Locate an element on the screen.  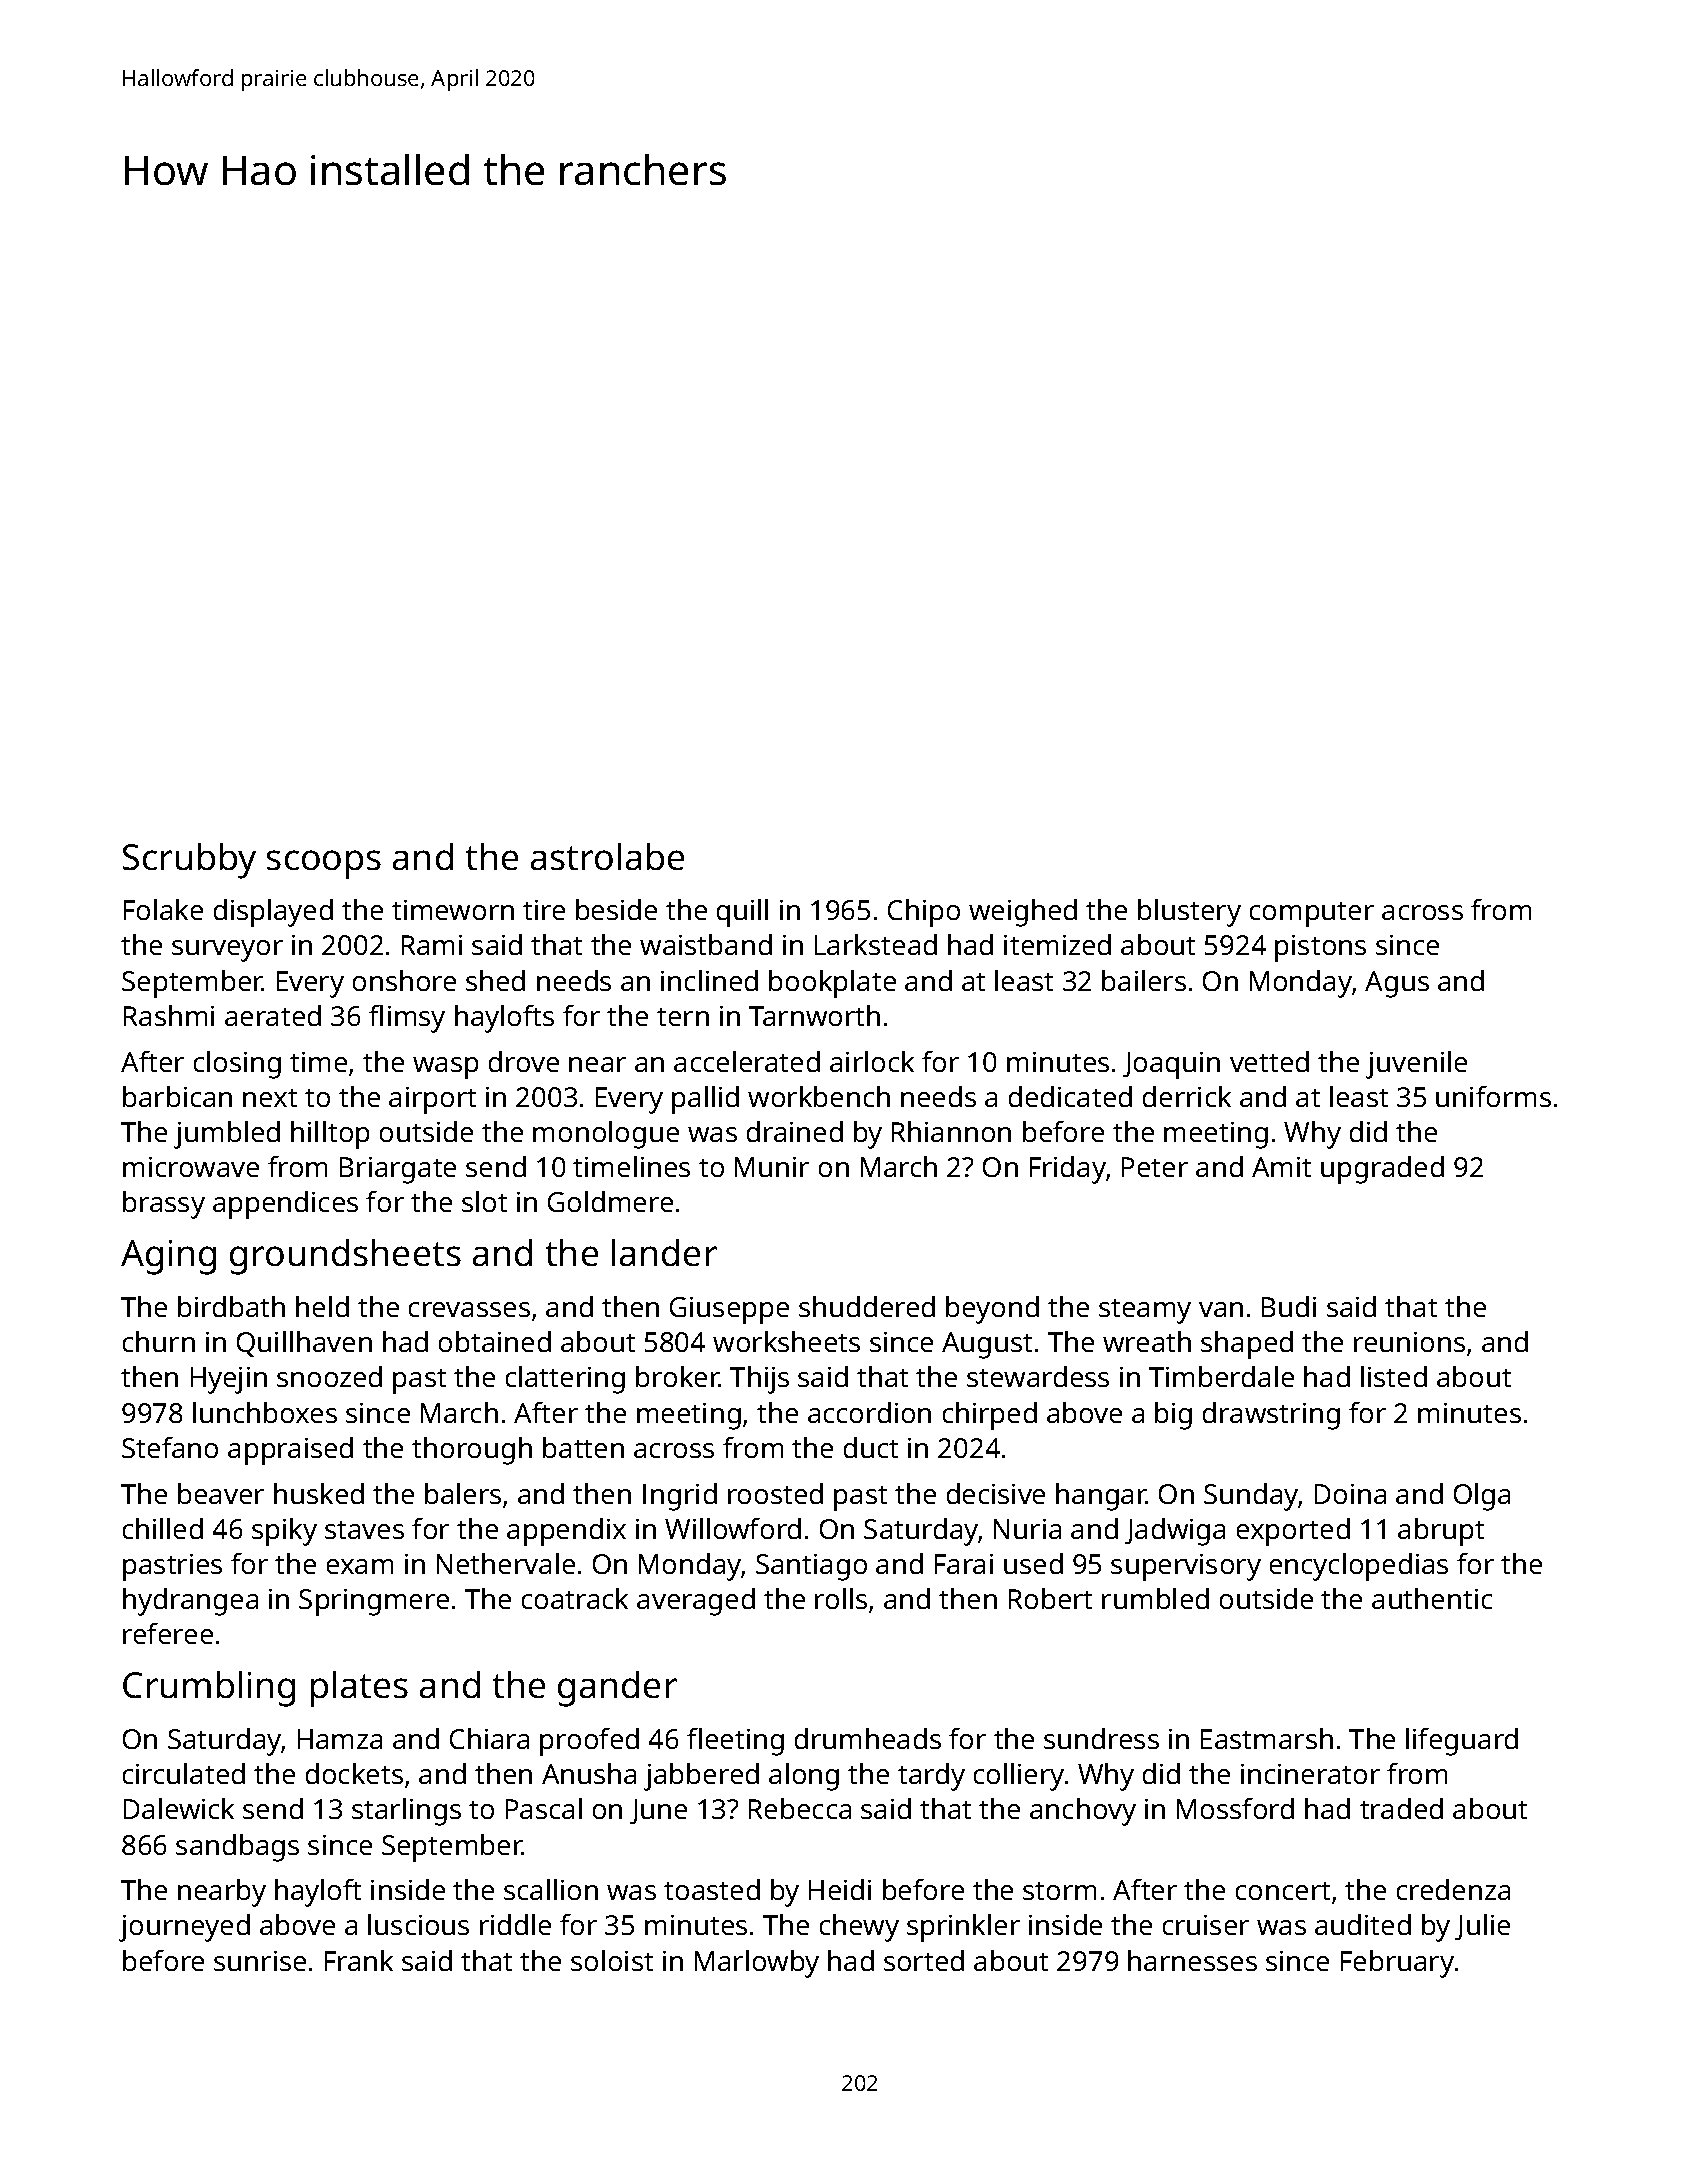
reunions is located at coordinates (1409, 1342).
